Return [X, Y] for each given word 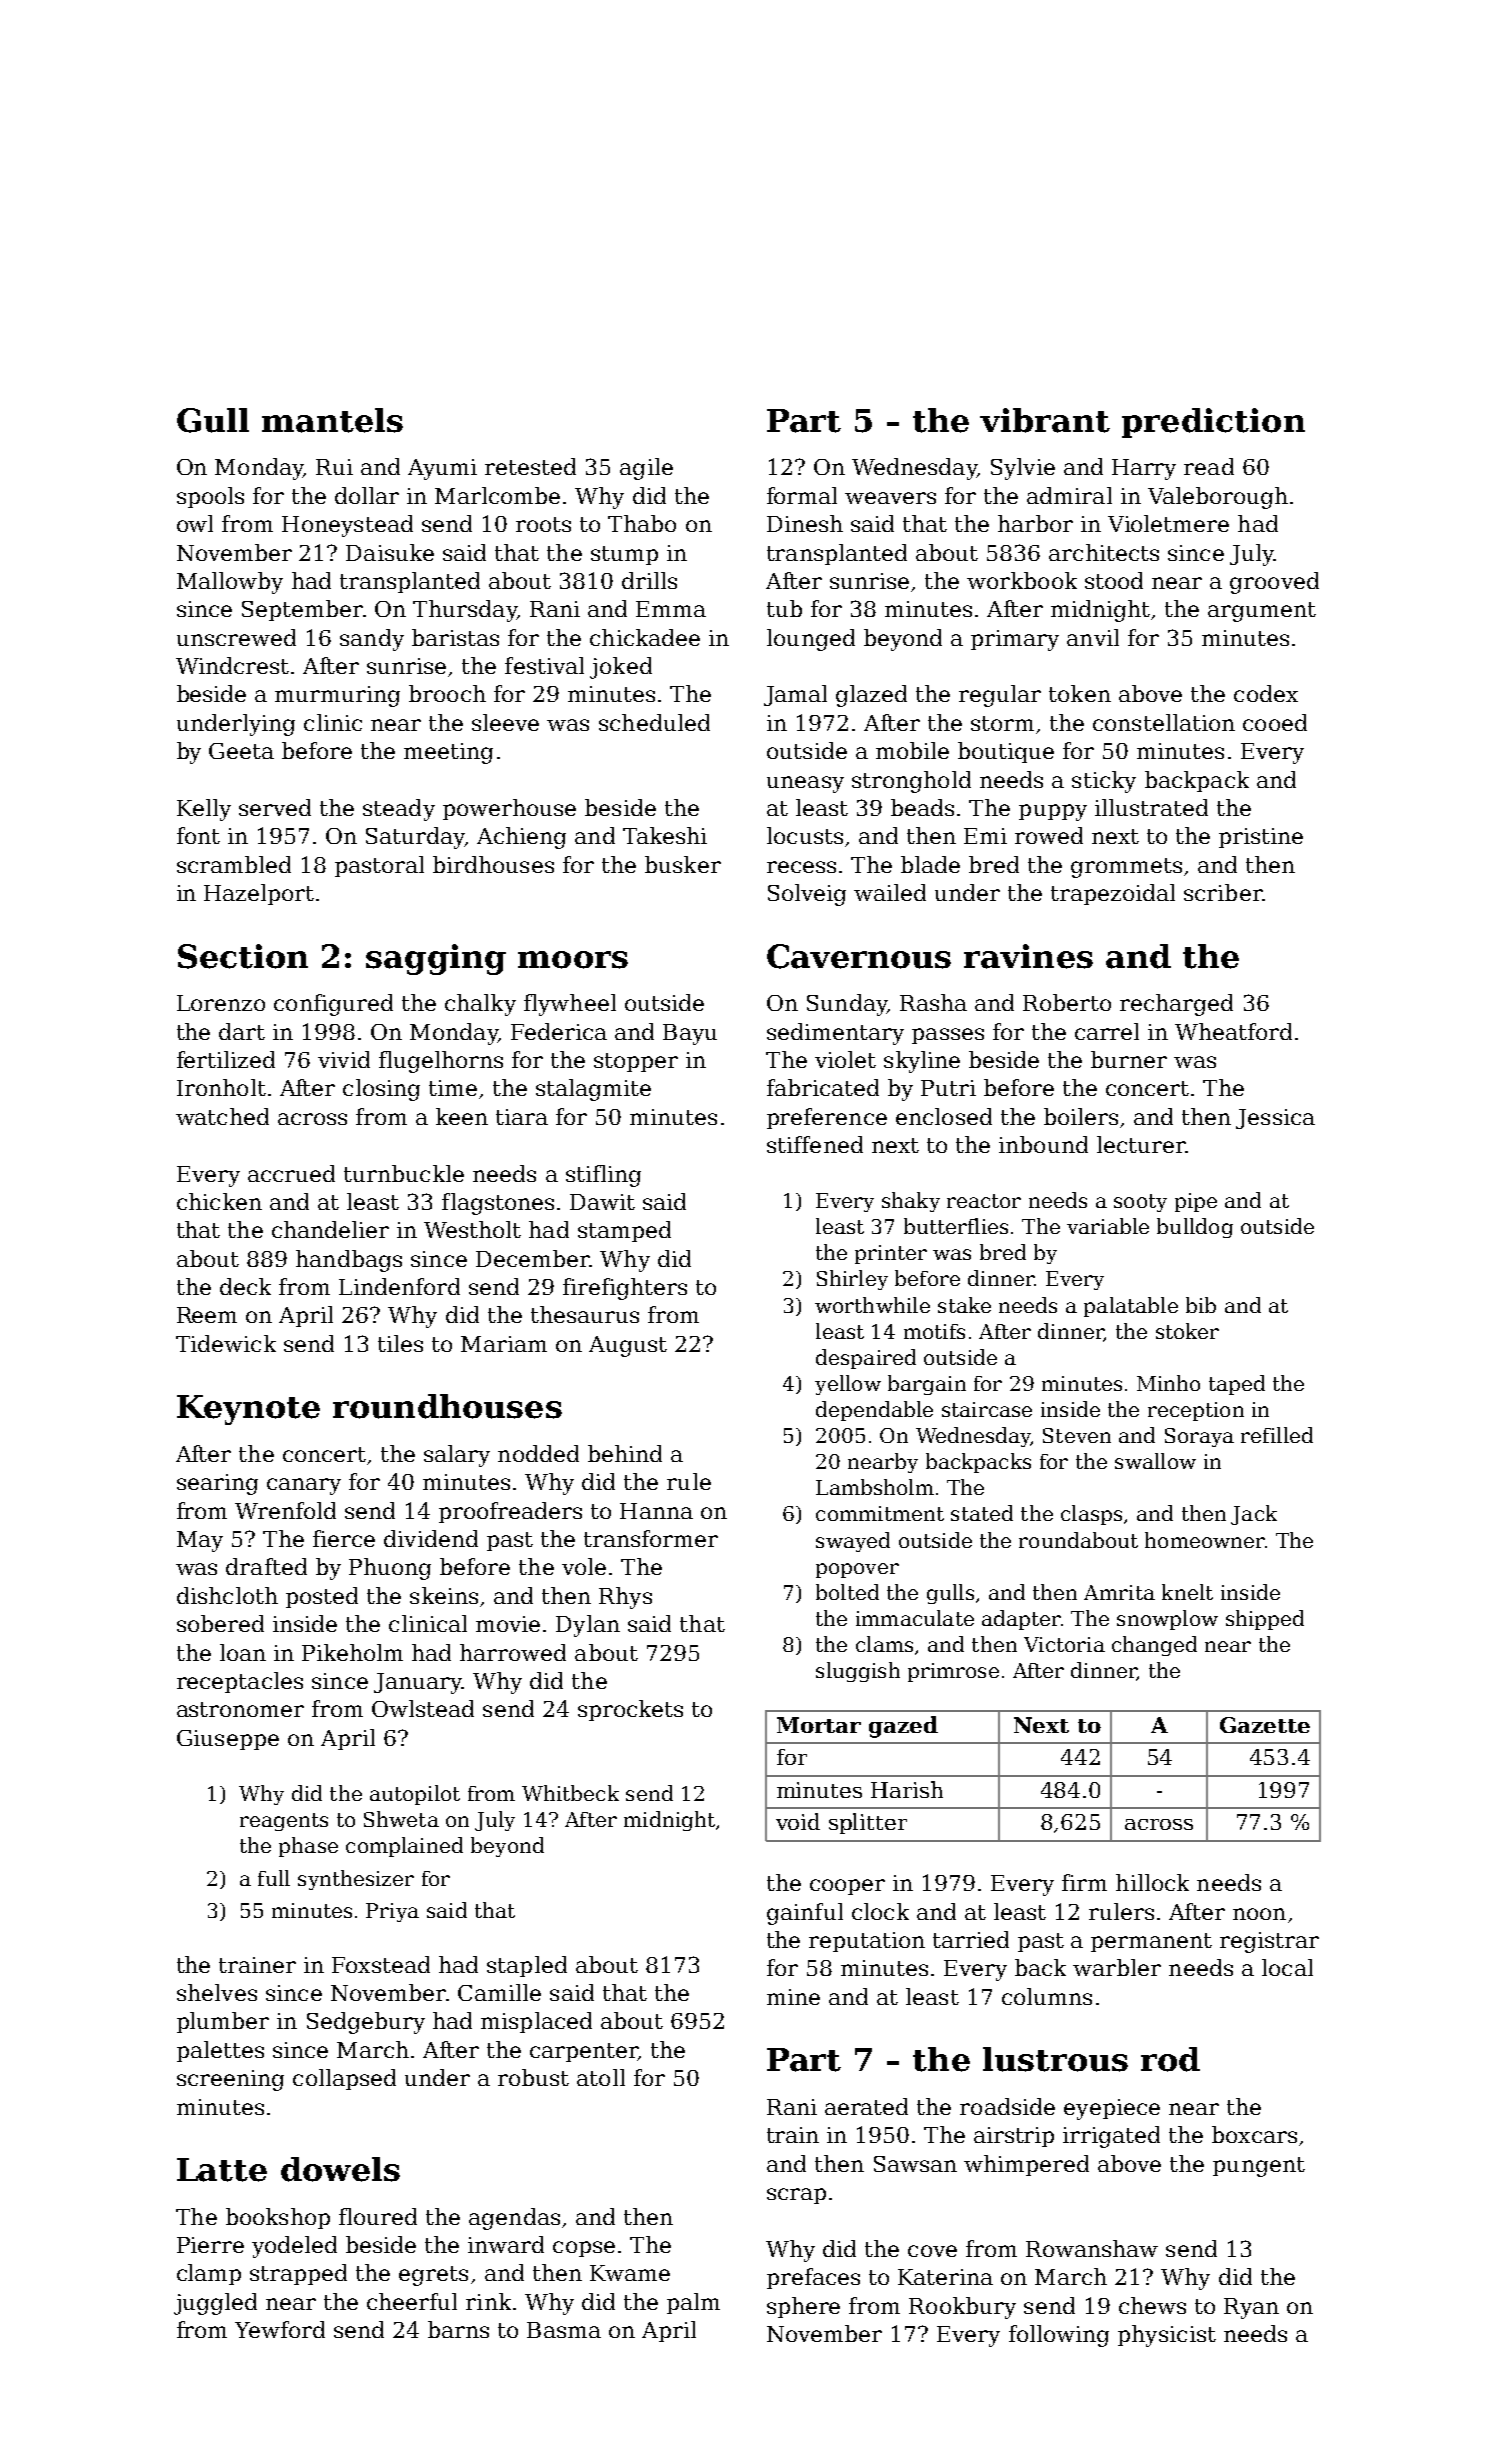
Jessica [1275, 1119]
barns [458, 2329]
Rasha [933, 1002]
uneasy [805, 784]
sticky [1104, 782]
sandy [372, 640]
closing [381, 1090]
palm [693, 2303]
